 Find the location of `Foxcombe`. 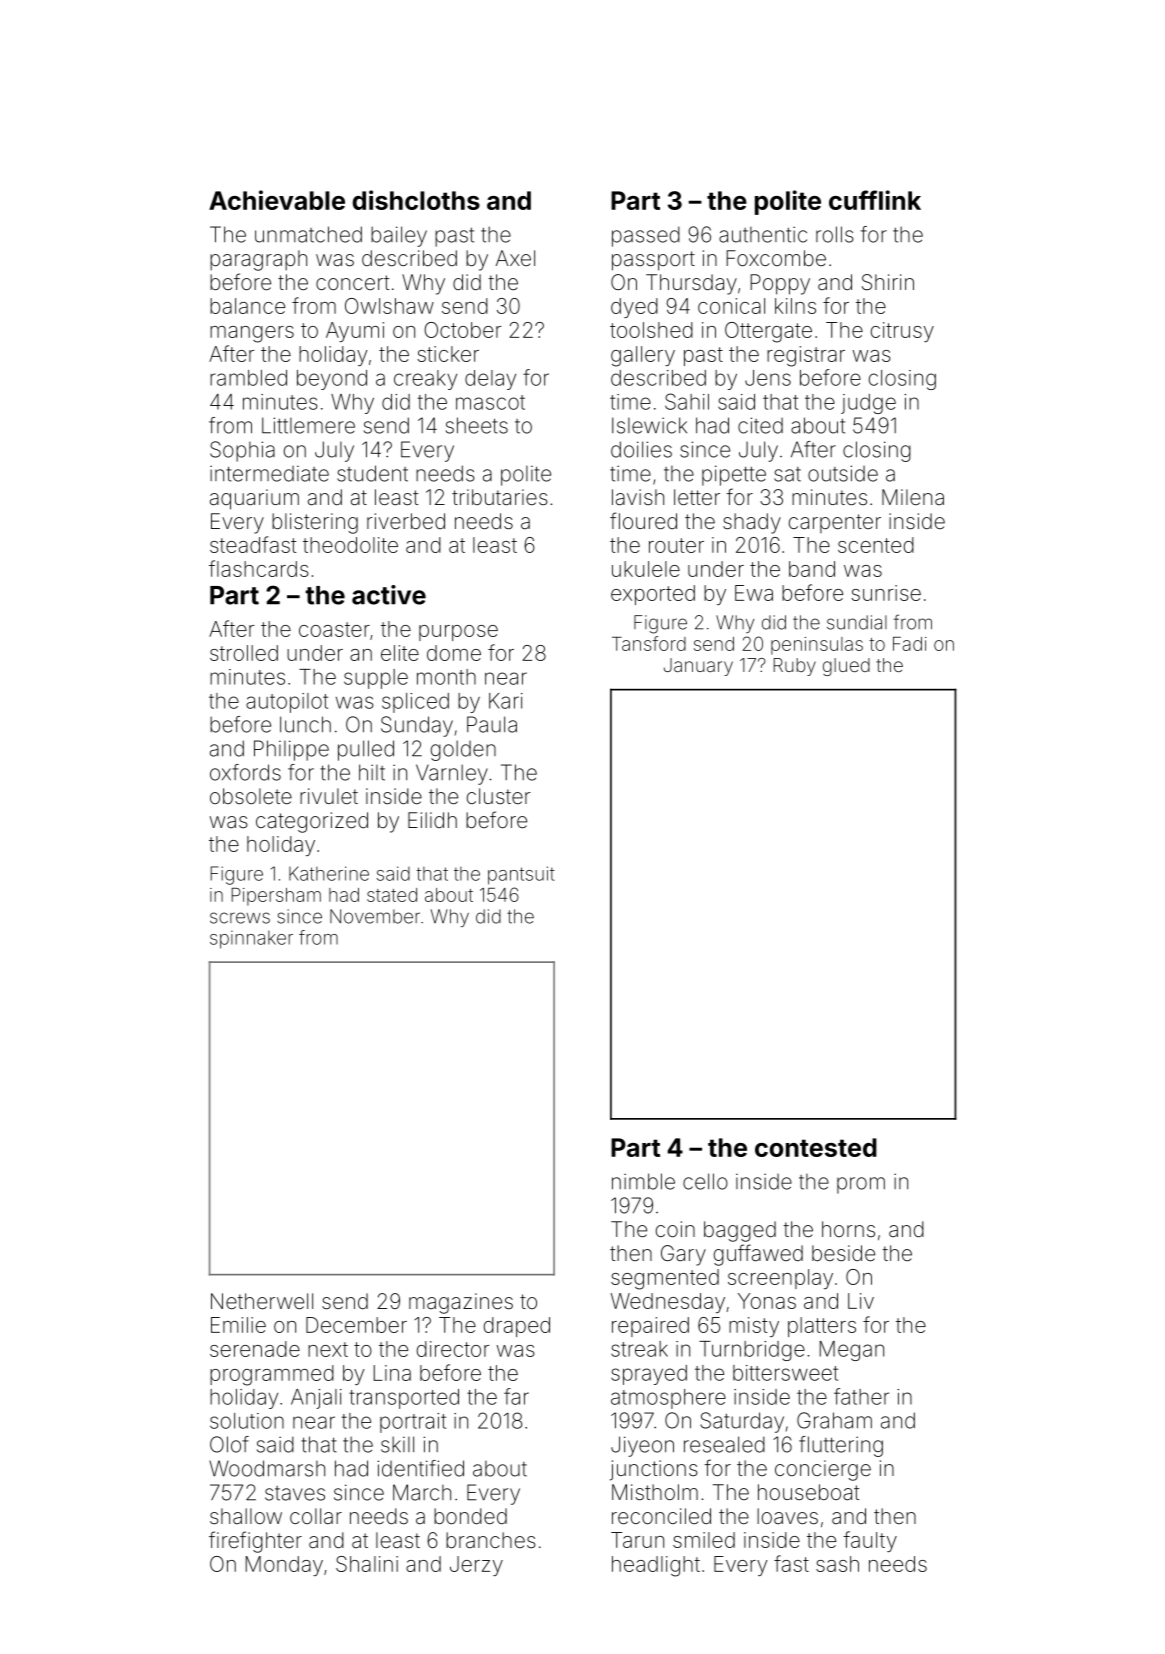

Foxcombe is located at coordinates (776, 258).
